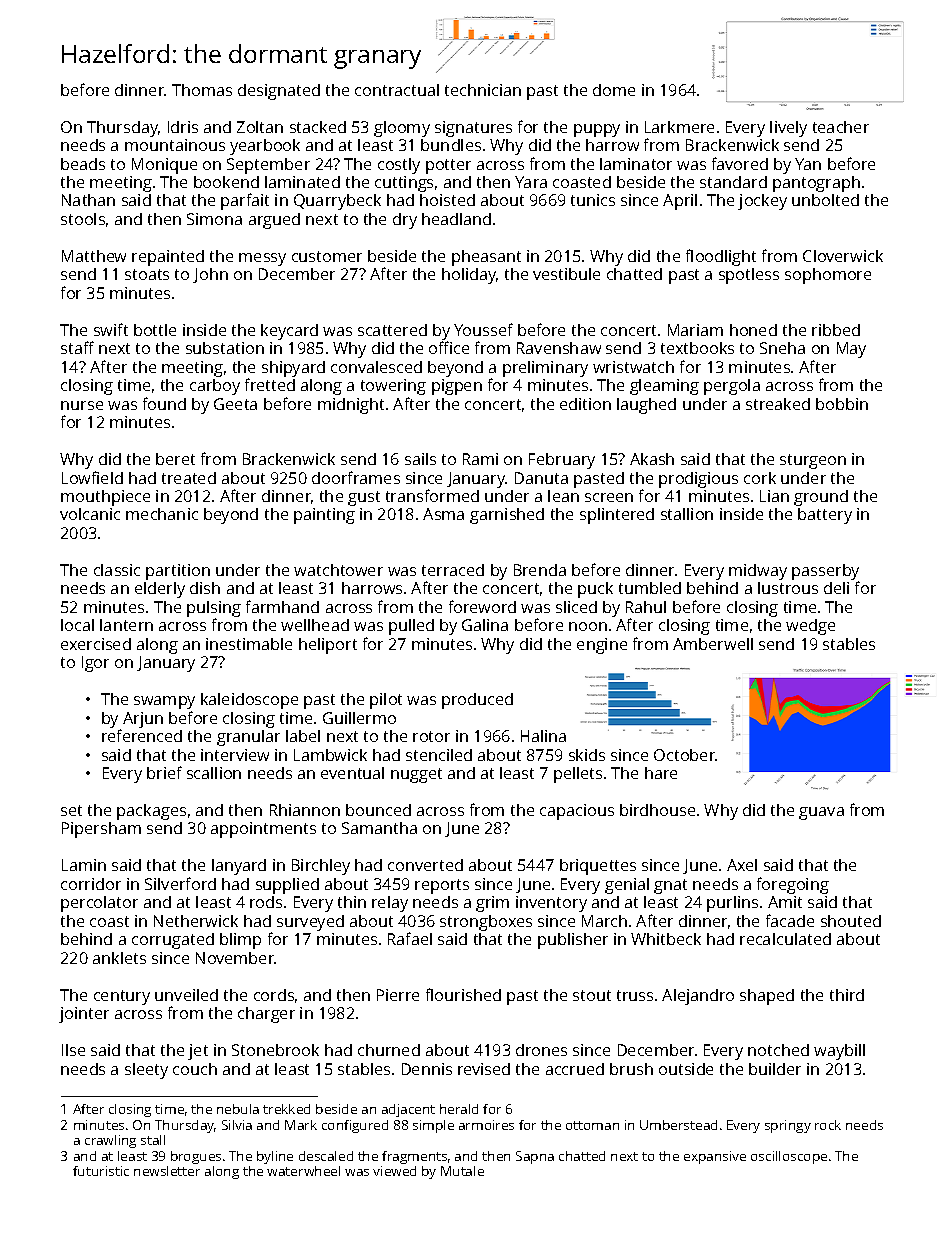  I want to click on unveiled, so click(186, 995).
